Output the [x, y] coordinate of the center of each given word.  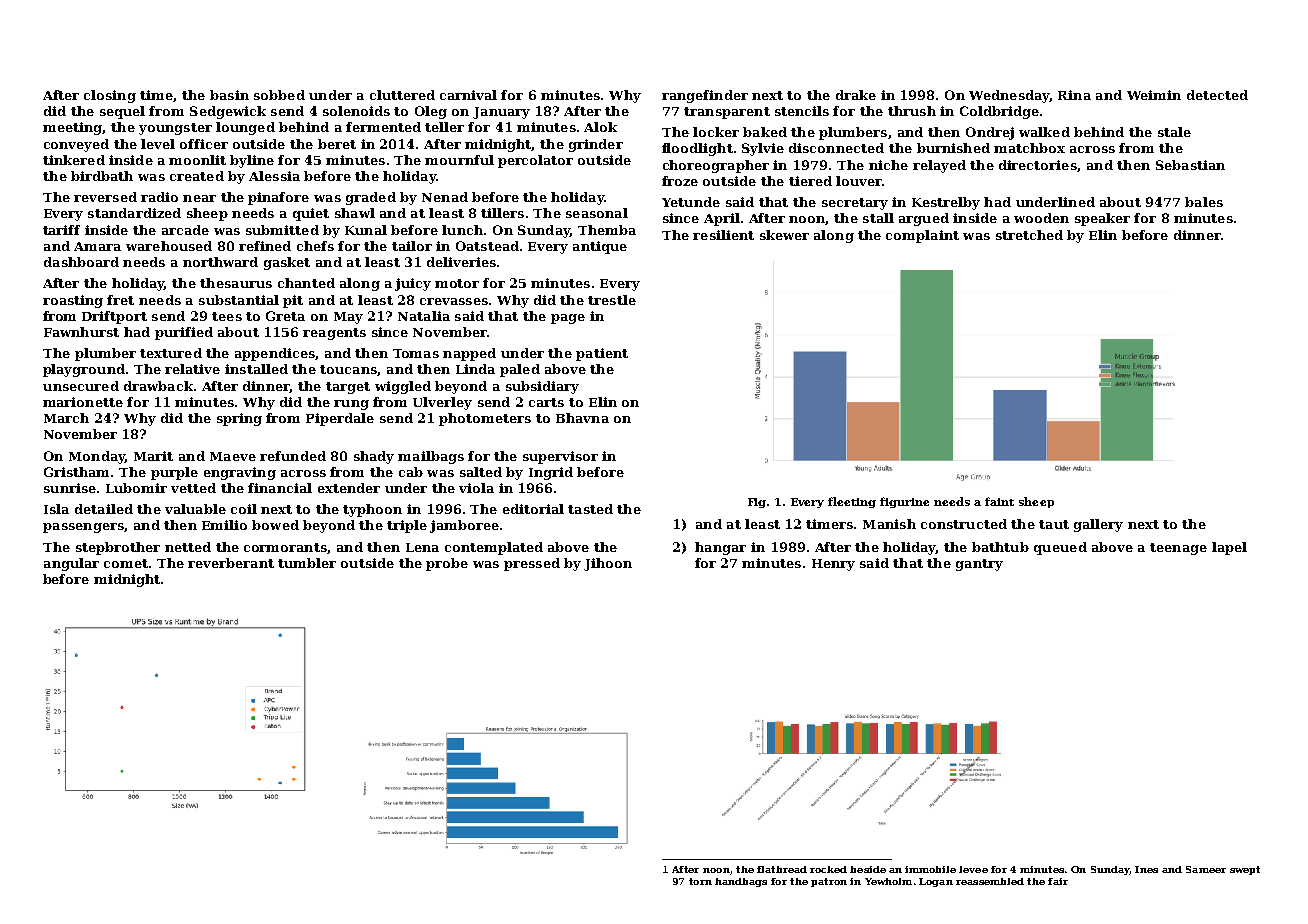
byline [252, 161]
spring [239, 419]
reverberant [231, 563]
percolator [535, 161]
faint [999, 501]
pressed [532, 564]
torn [700, 881]
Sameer [1206, 869]
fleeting [852, 502]
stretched [1029, 235]
